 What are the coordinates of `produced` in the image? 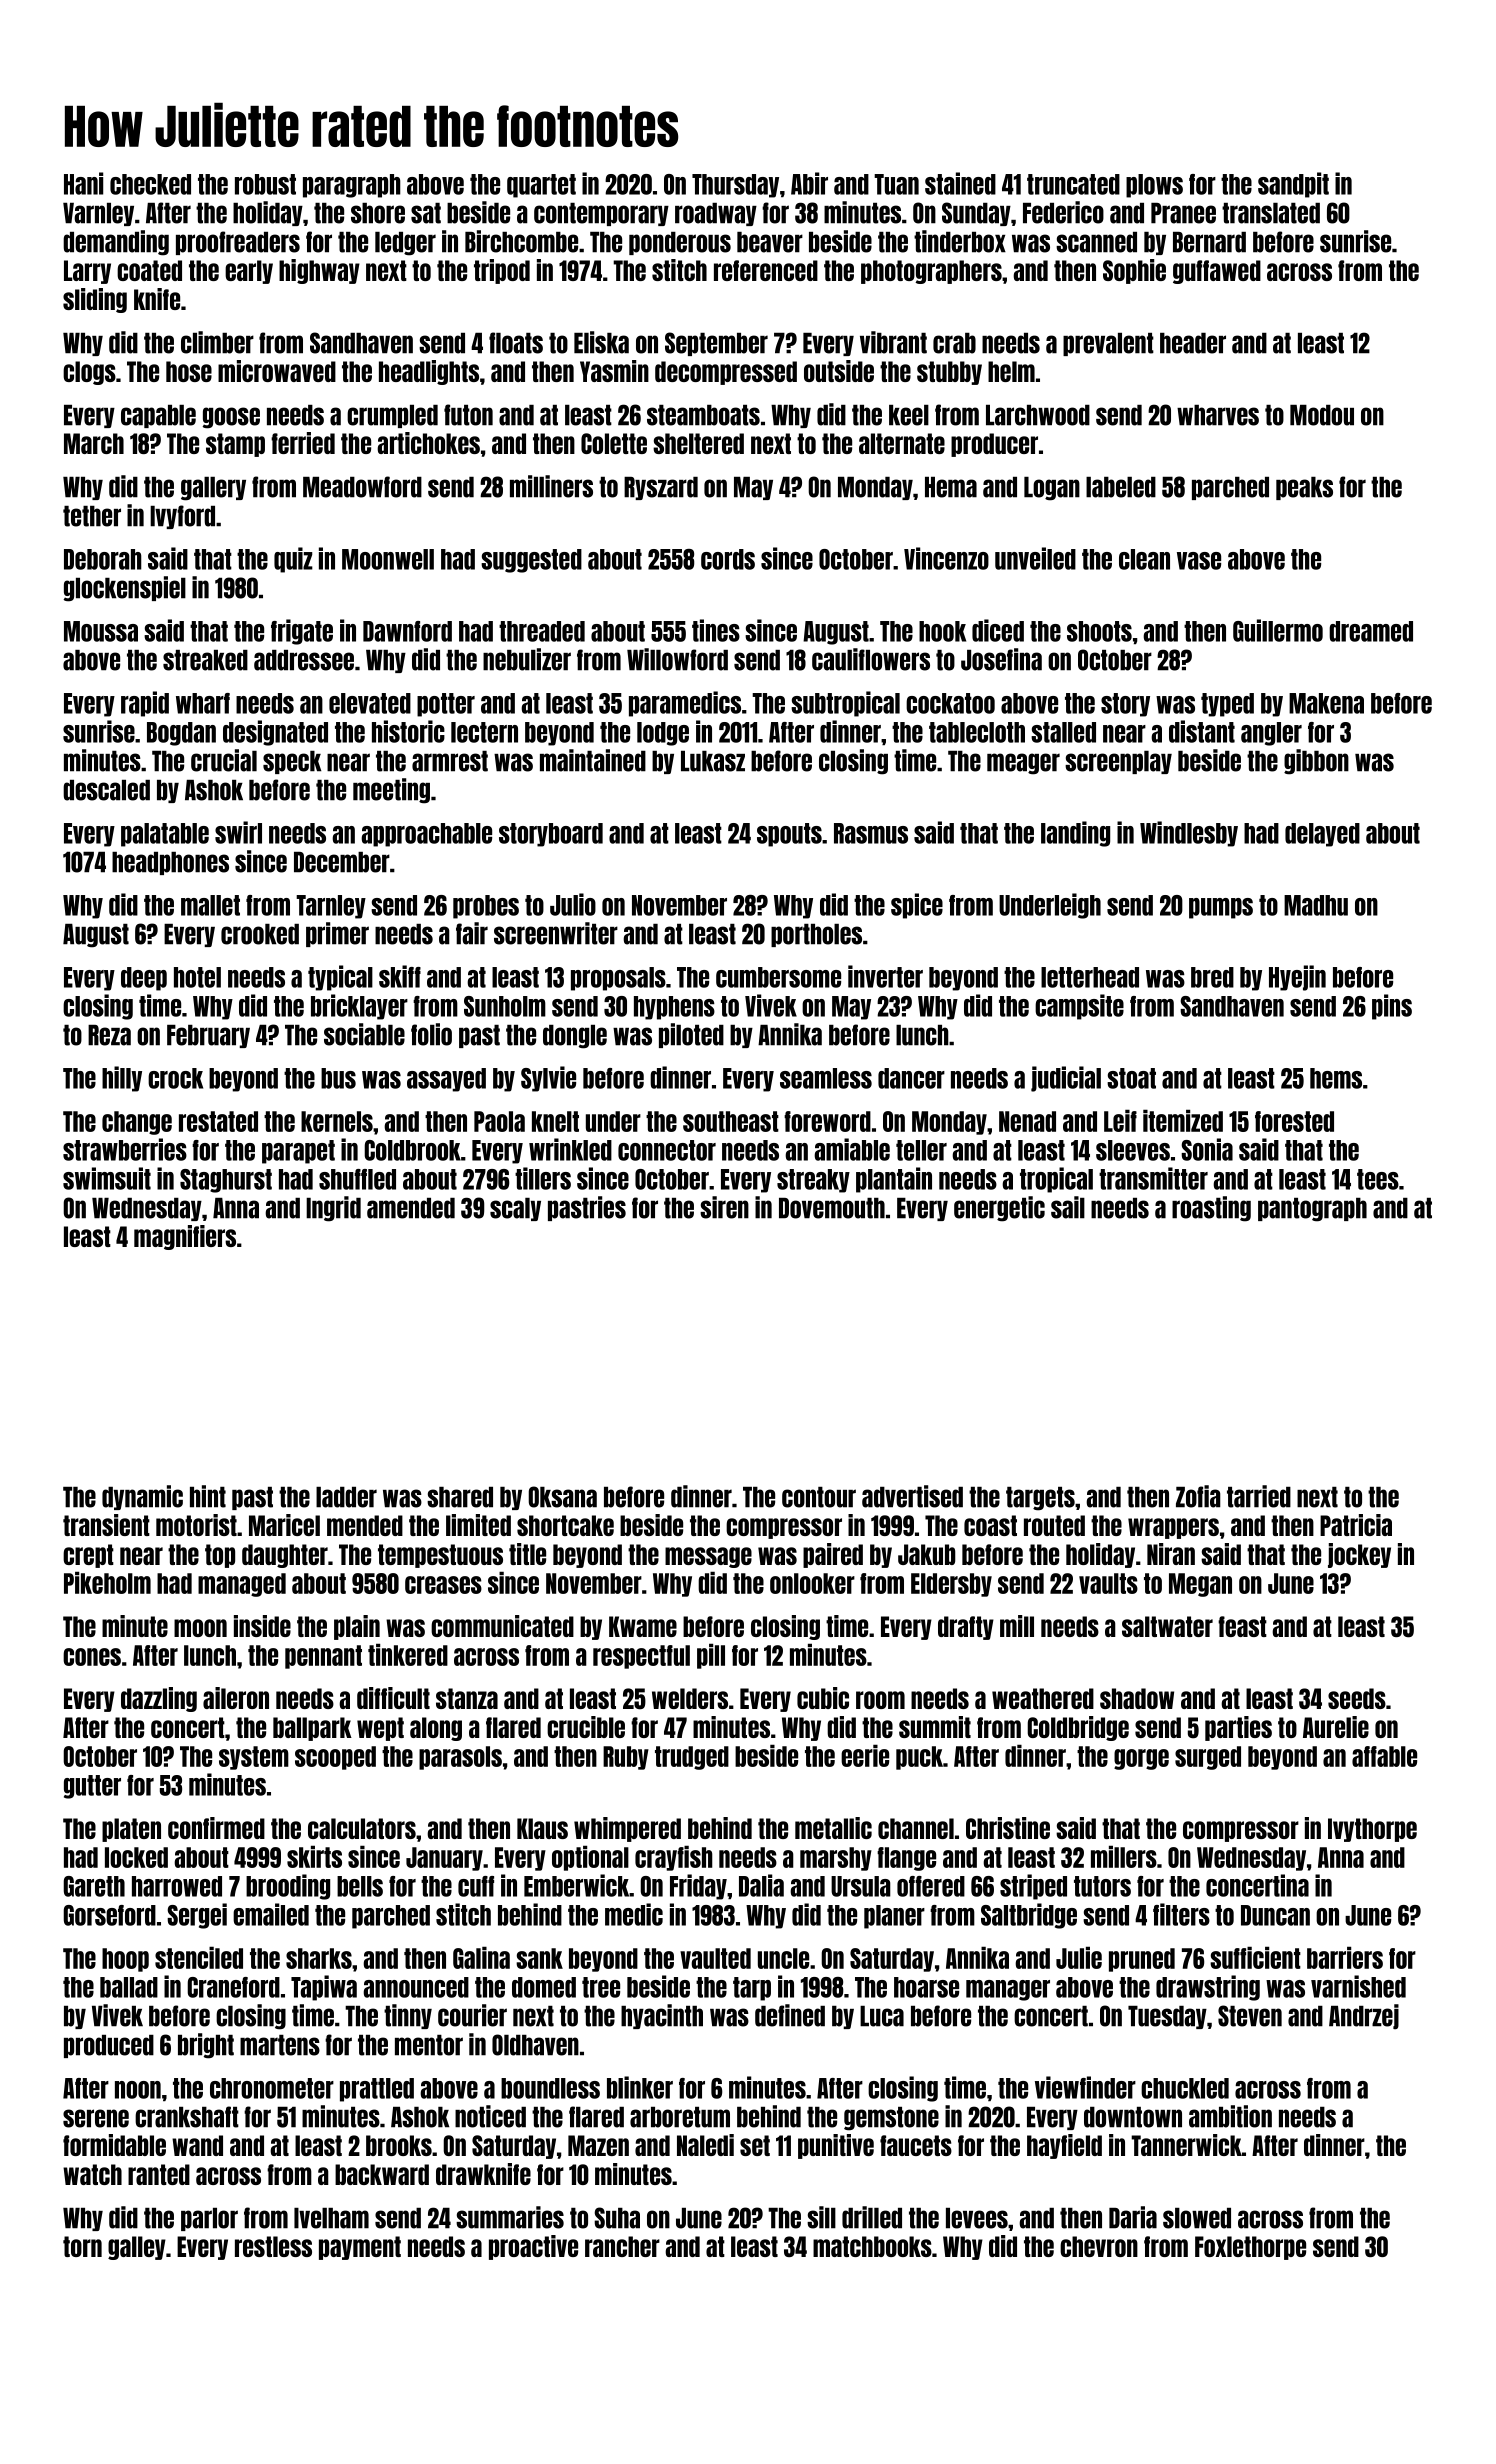 It's located at (109, 2046).
